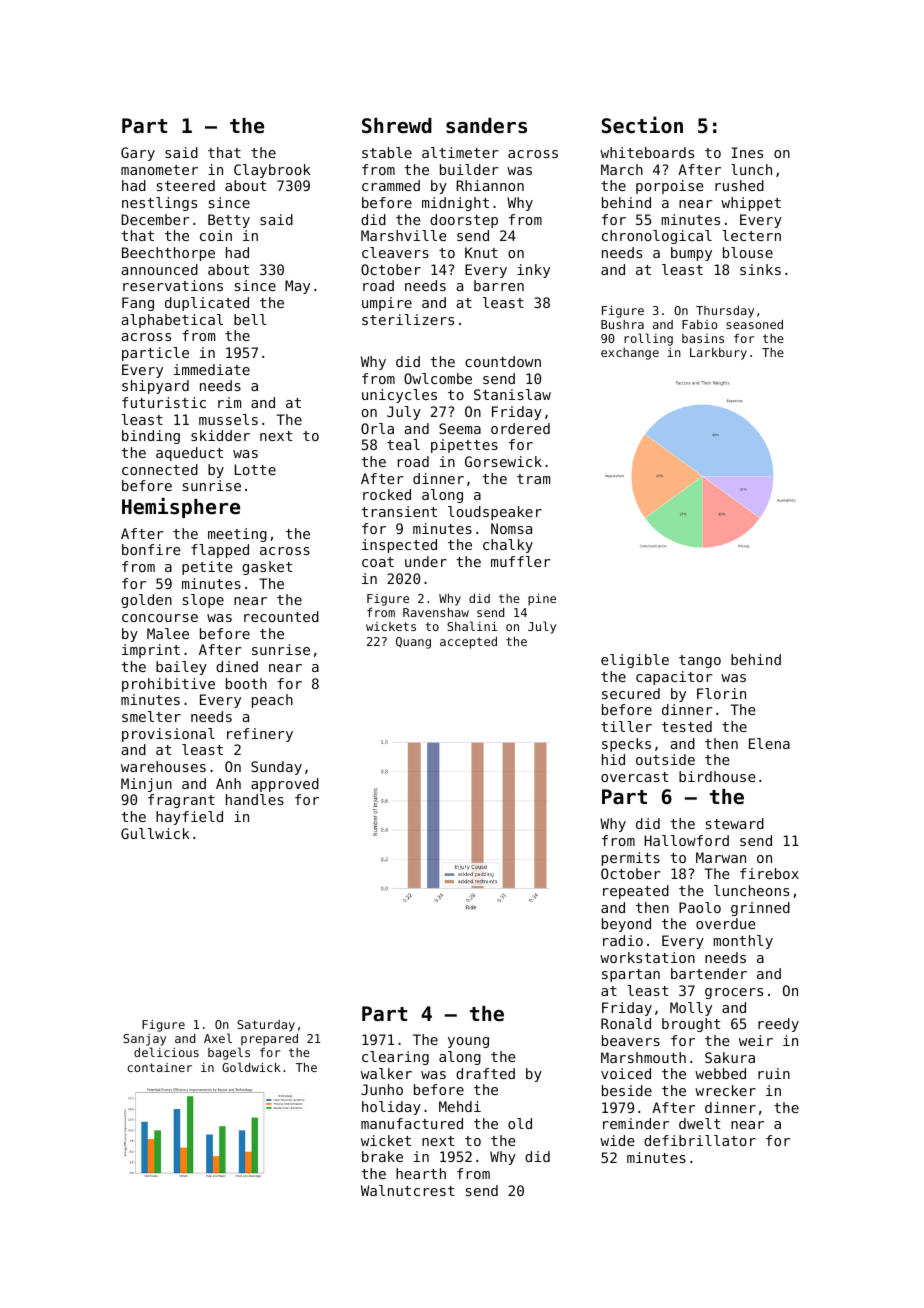  Describe the element at coordinates (426, 561) in the page. I see `under` at that location.
